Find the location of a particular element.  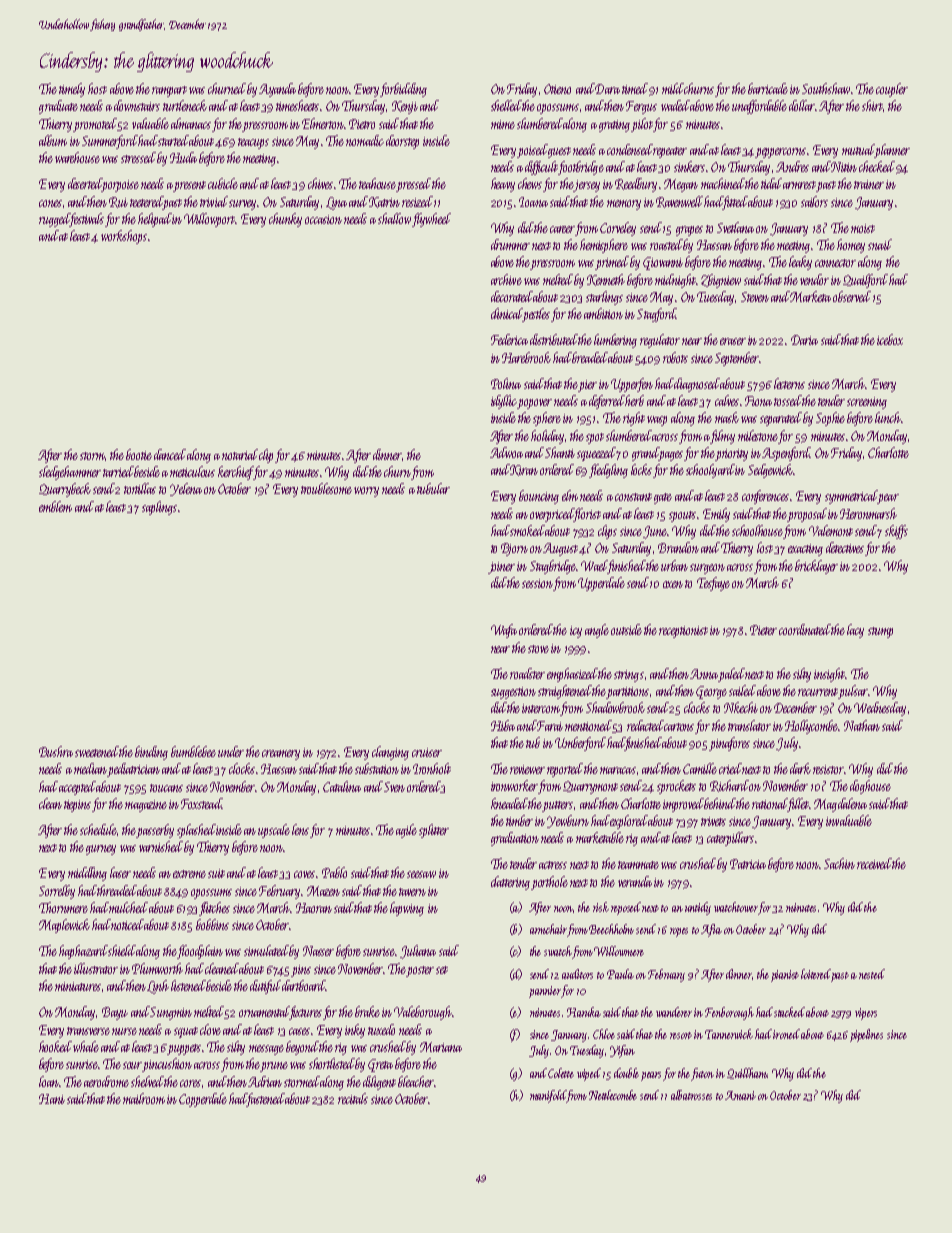

Sorrelby is located at coordinates (57, 892).
